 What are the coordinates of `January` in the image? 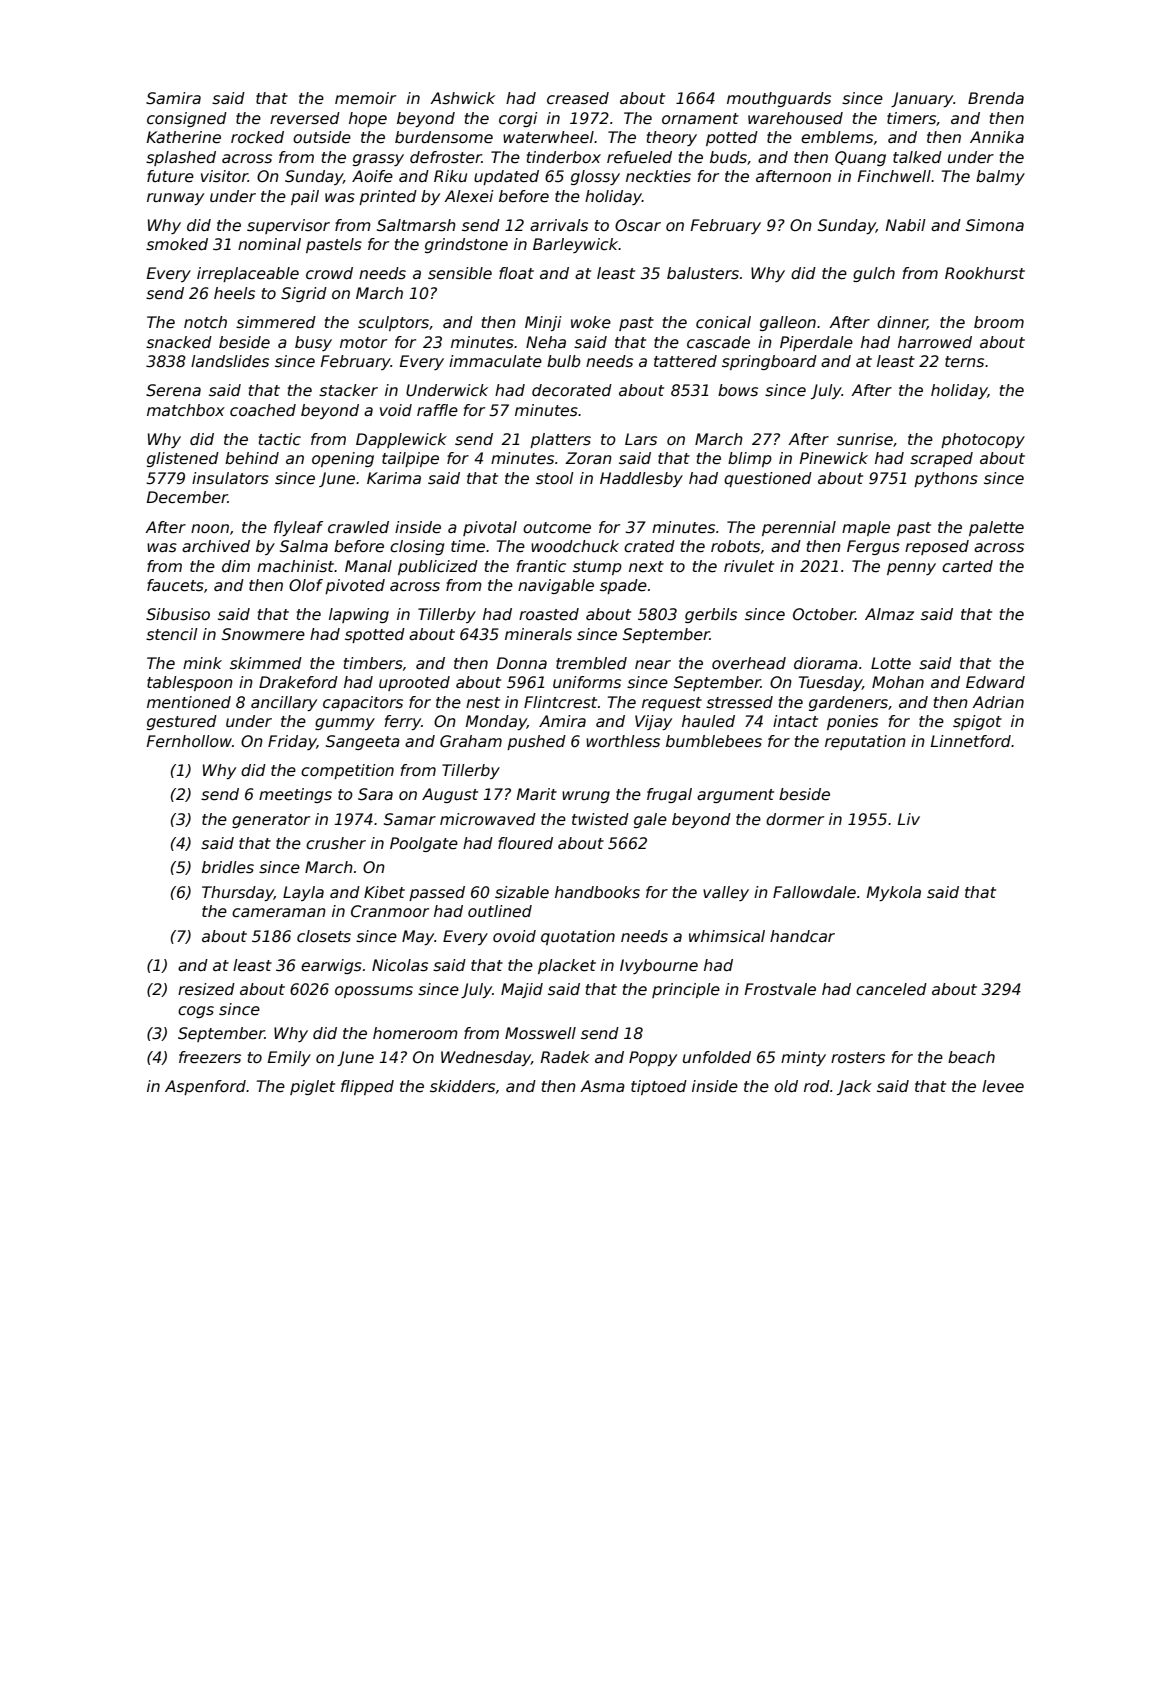 It's located at (922, 99).
